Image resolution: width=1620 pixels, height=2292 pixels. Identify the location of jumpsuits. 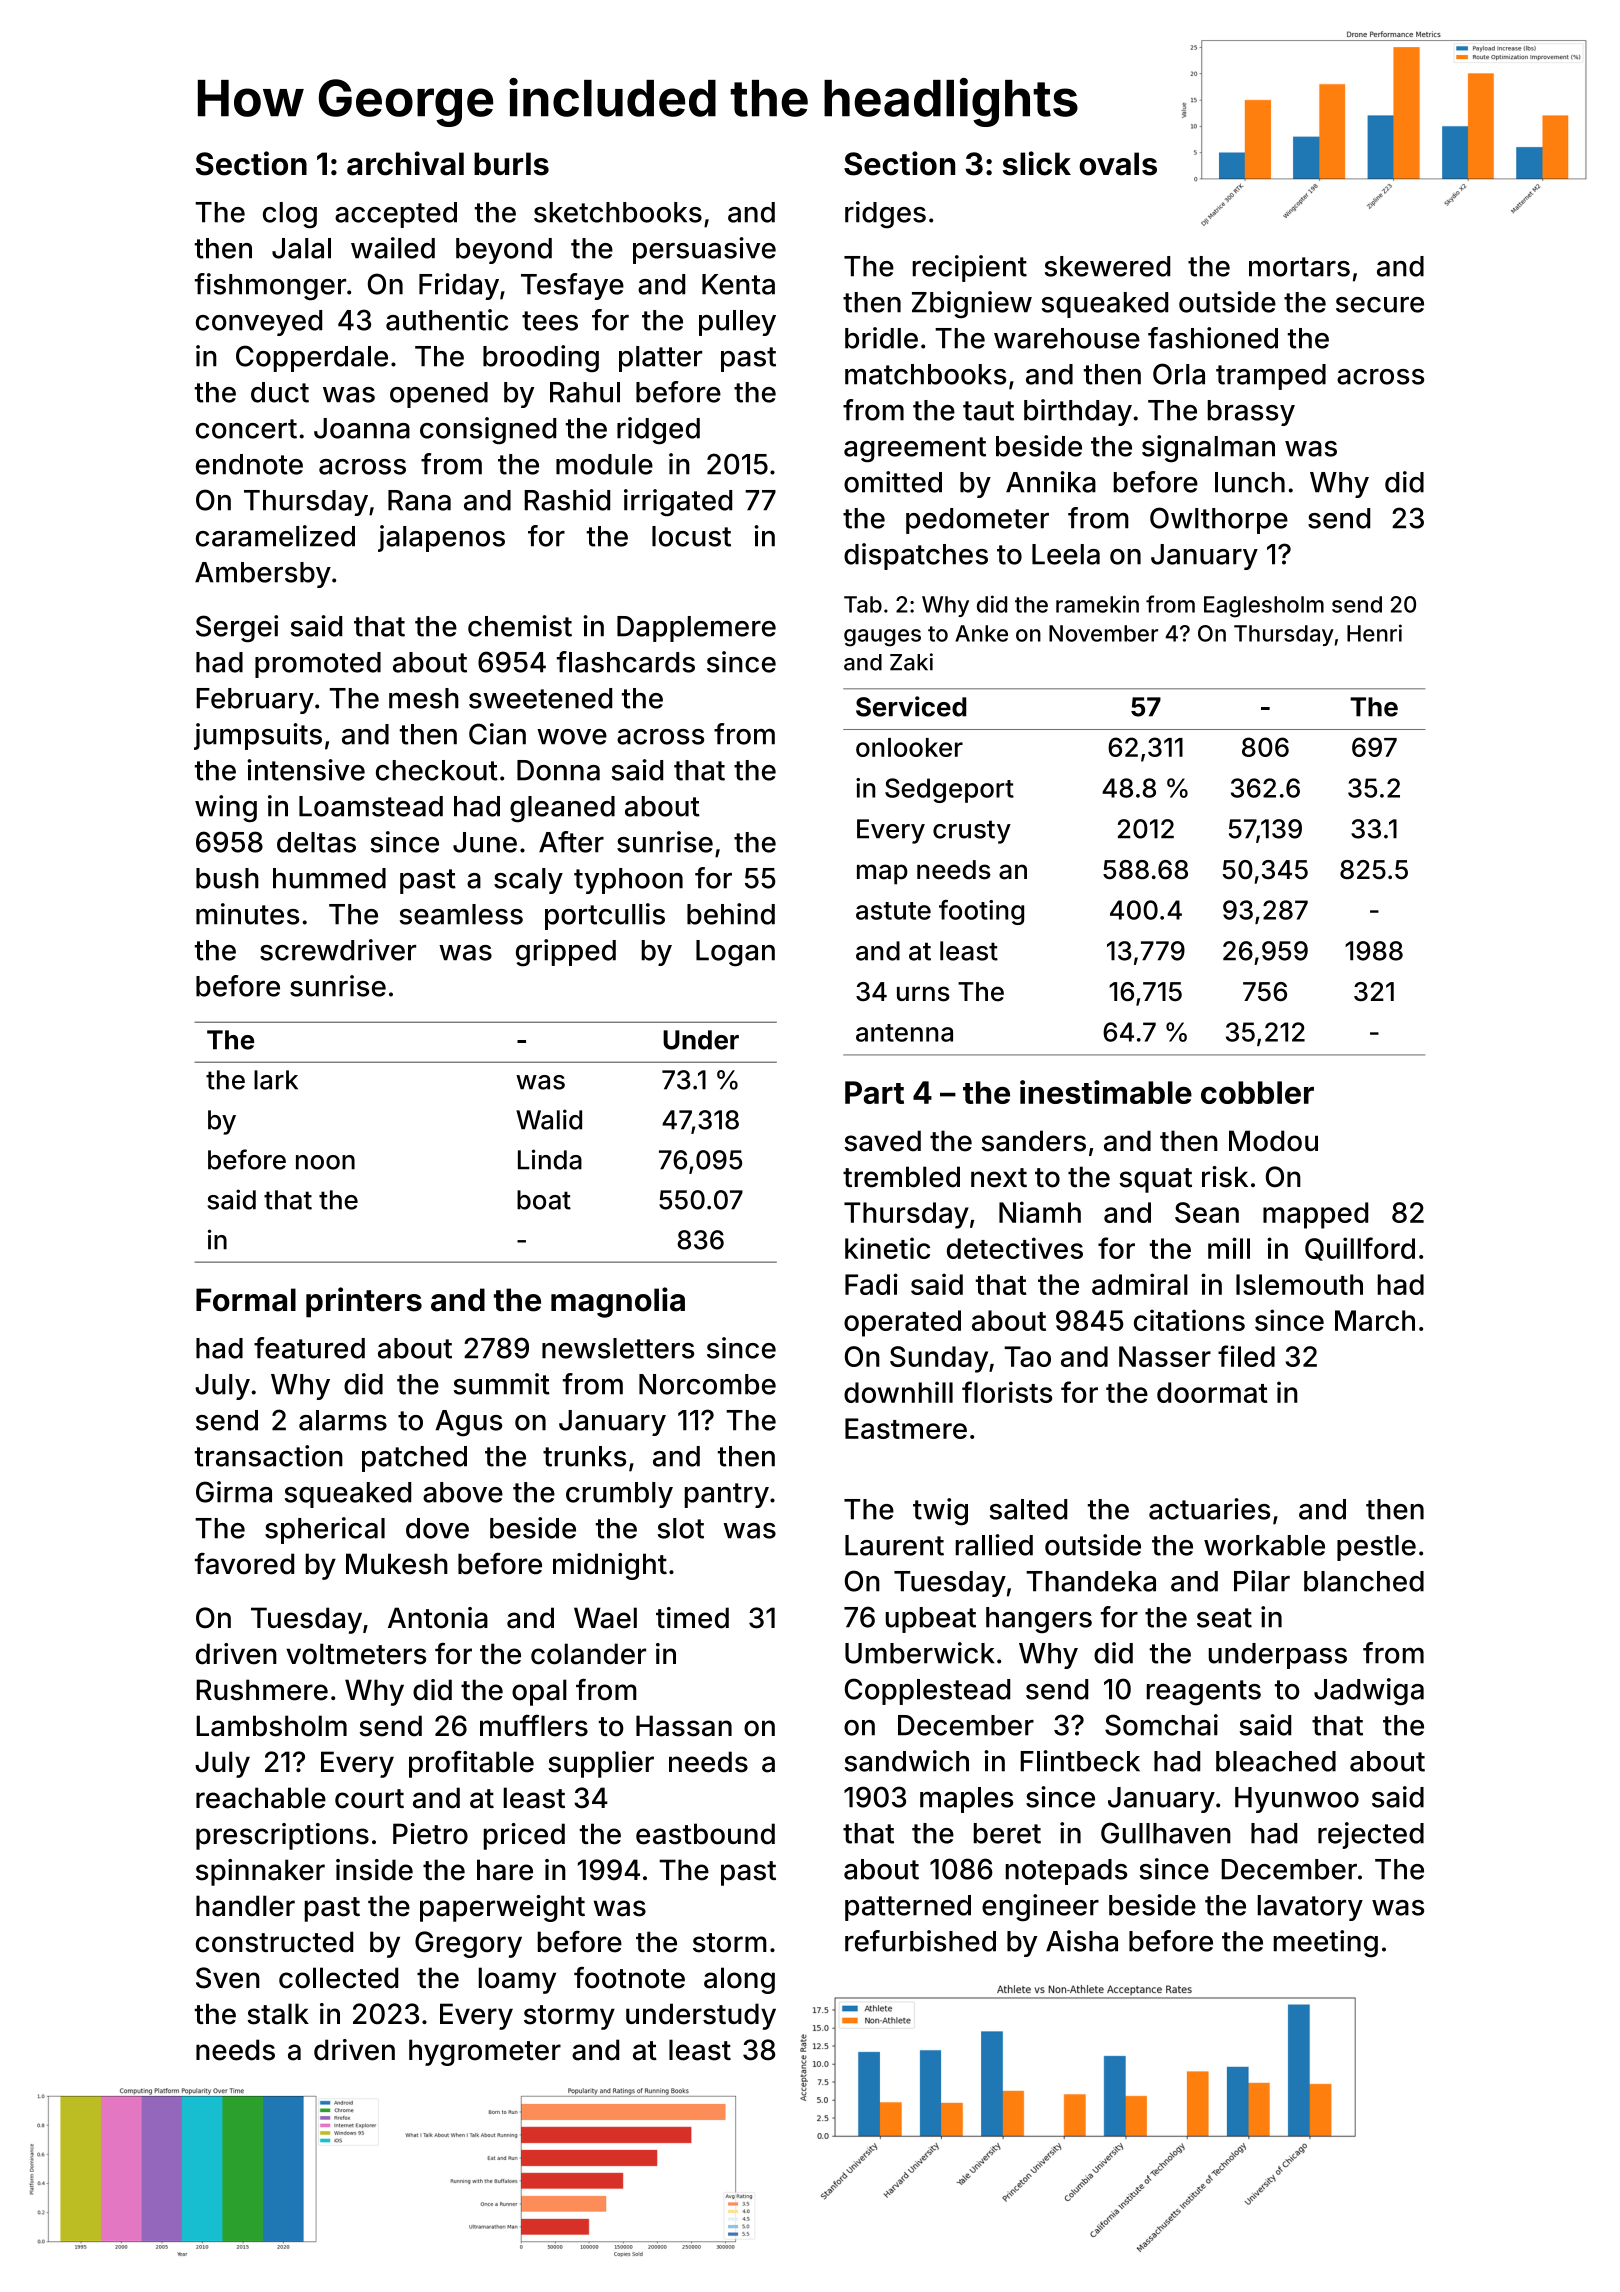
(258, 736).
